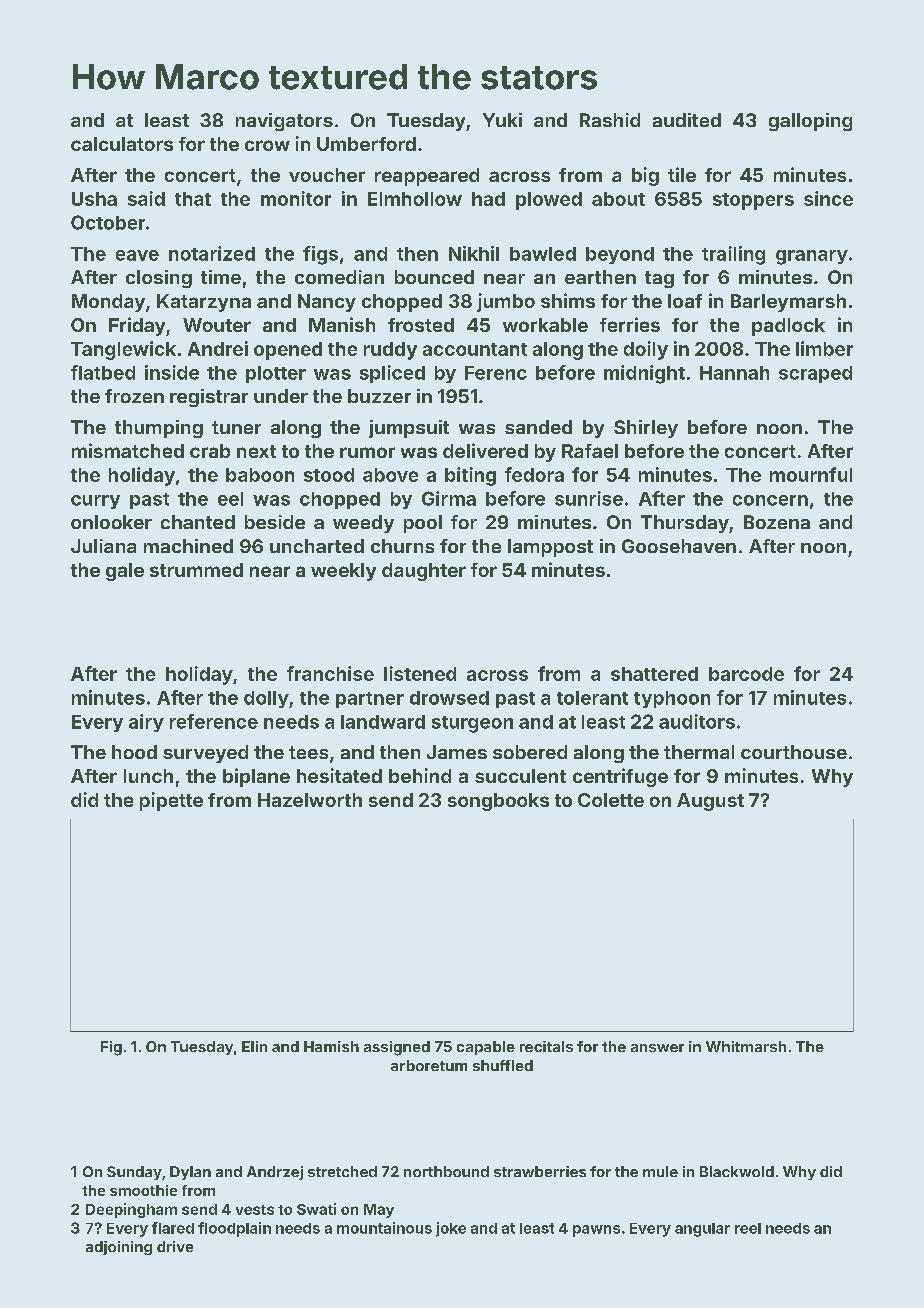 Image resolution: width=924 pixels, height=1308 pixels. I want to click on August, so click(710, 802).
